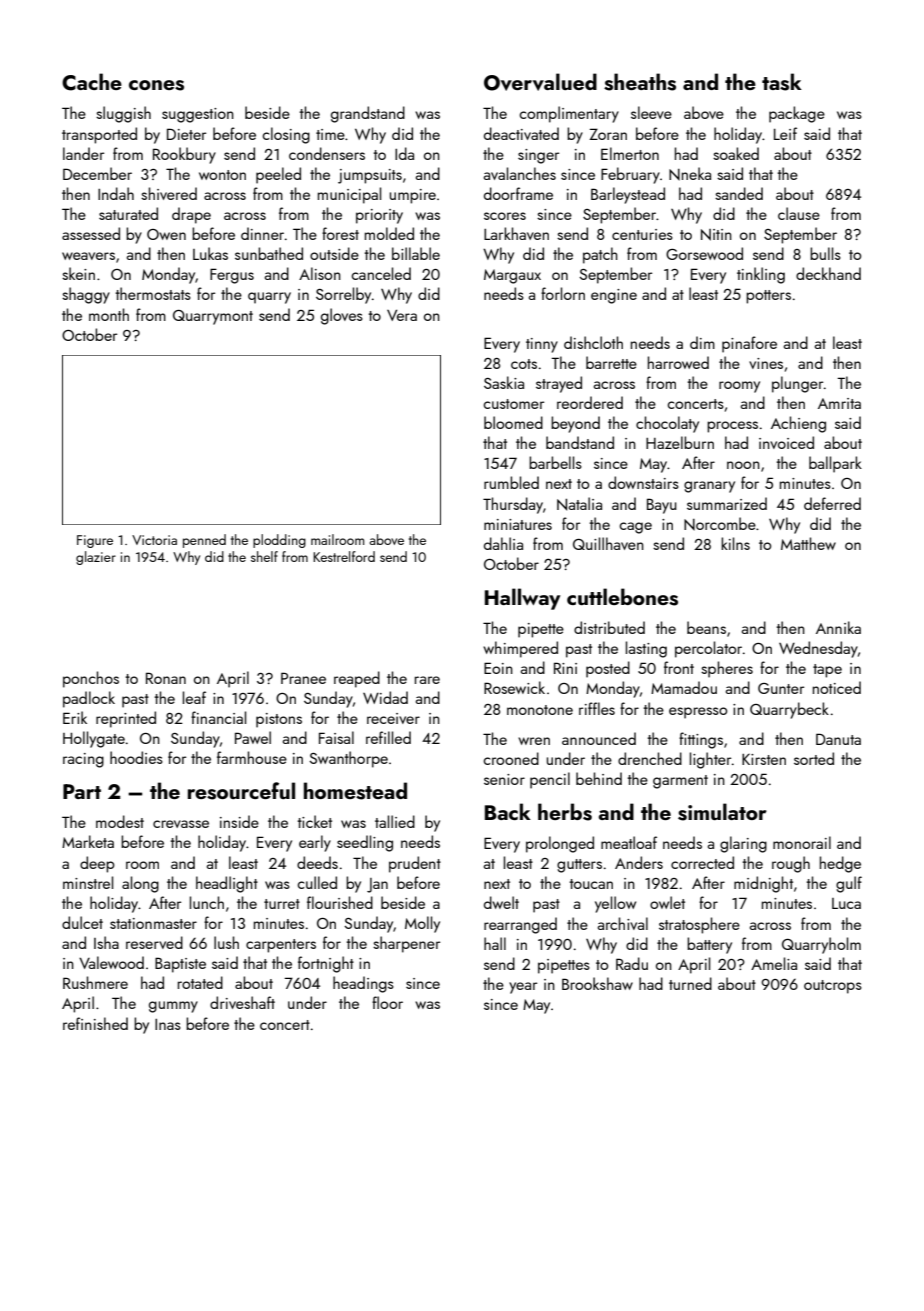 This screenshot has width=924, height=1311. What do you see at coordinates (739, 193) in the screenshot?
I see `sanded` at bounding box center [739, 193].
